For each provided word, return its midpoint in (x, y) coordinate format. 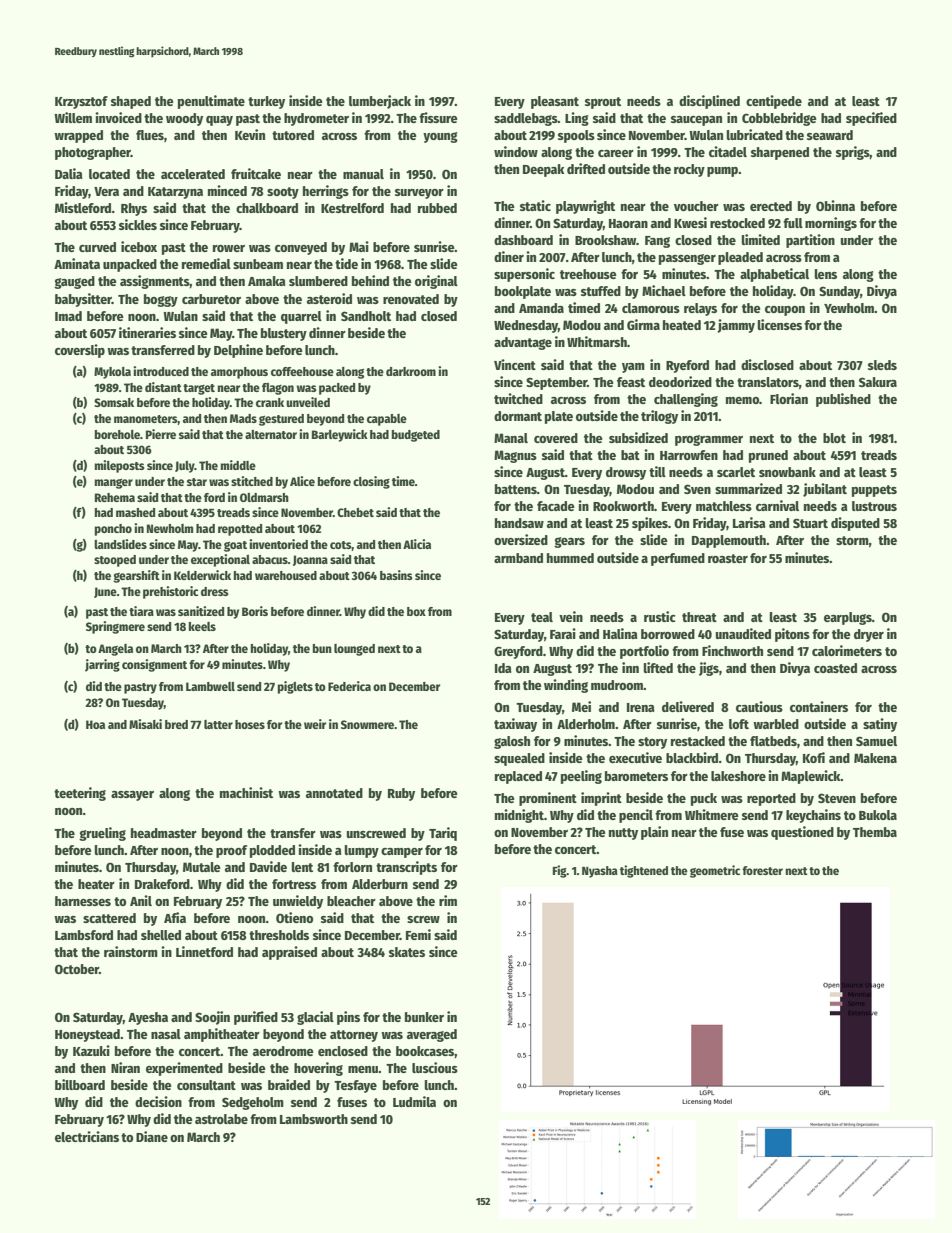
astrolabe (221, 1119)
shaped (131, 102)
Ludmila (414, 1101)
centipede (774, 102)
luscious (435, 1067)
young (440, 137)
